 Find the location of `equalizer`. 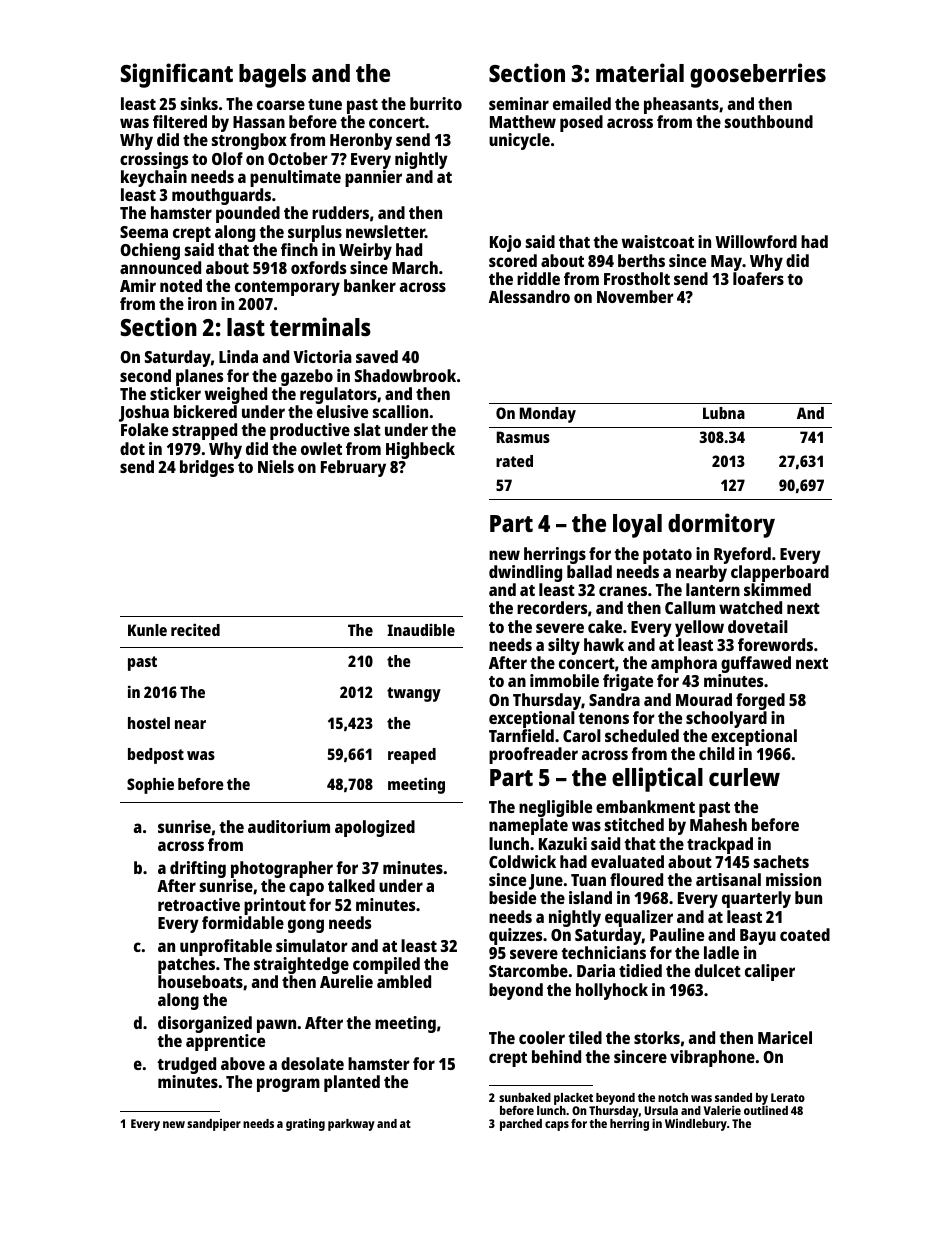

equalizer is located at coordinates (639, 918).
